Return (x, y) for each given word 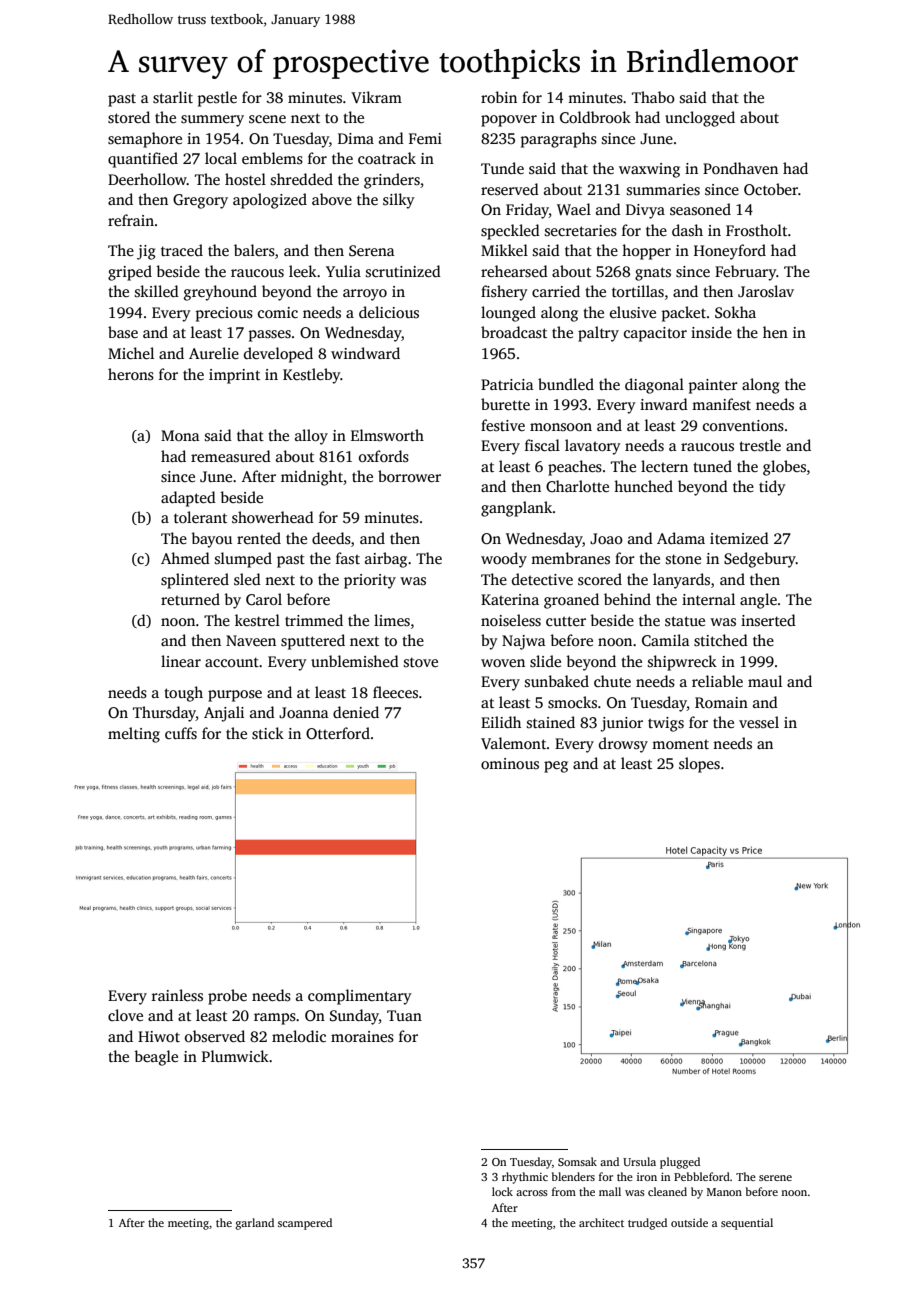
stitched (721, 640)
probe (227, 997)
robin (499, 97)
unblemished (355, 661)
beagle (156, 1058)
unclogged (700, 119)
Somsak (577, 1161)
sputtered (313, 642)
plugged (680, 1163)
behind (627, 599)
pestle (217, 99)
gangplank (517, 509)
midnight (312, 478)
